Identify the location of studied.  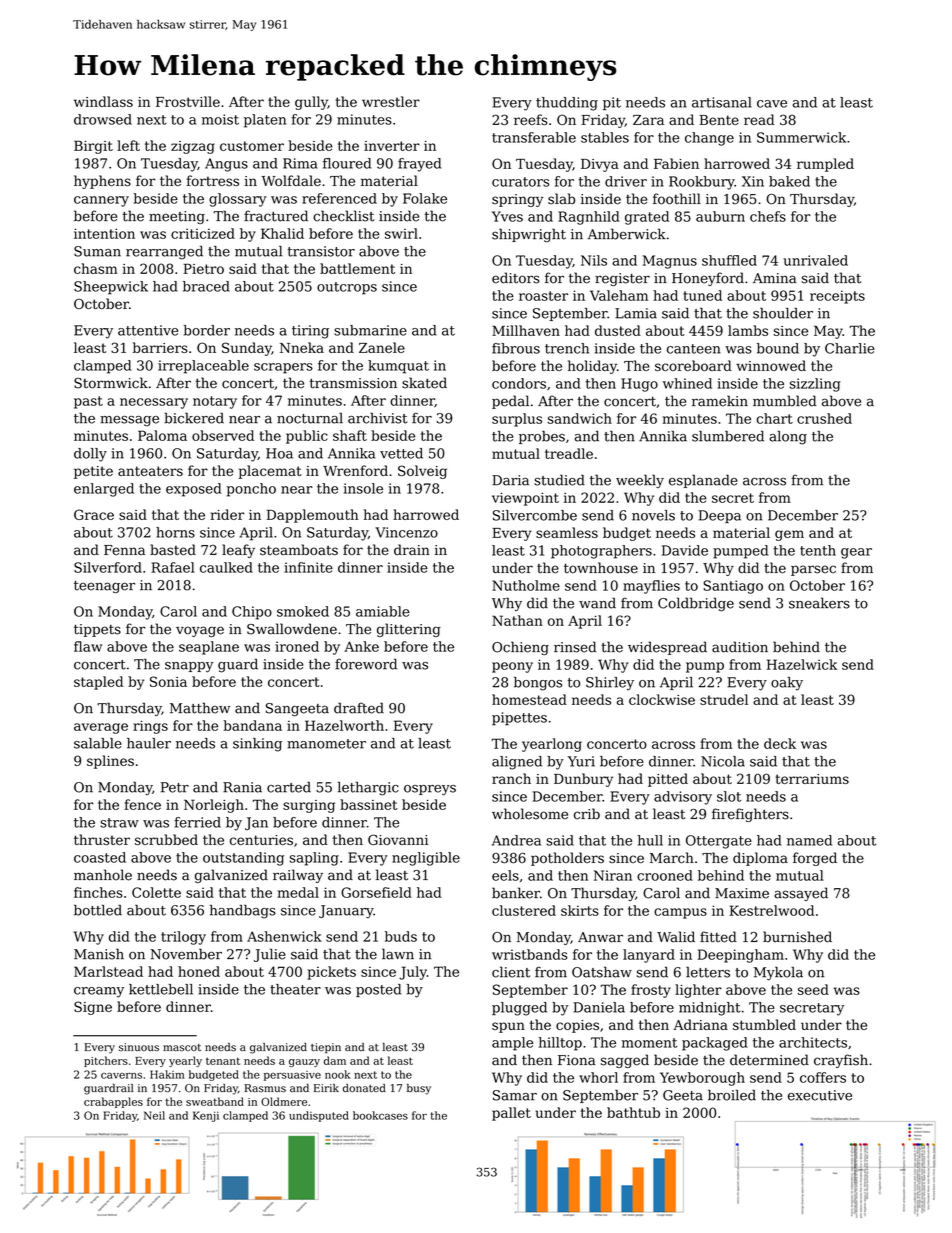
(559, 480).
